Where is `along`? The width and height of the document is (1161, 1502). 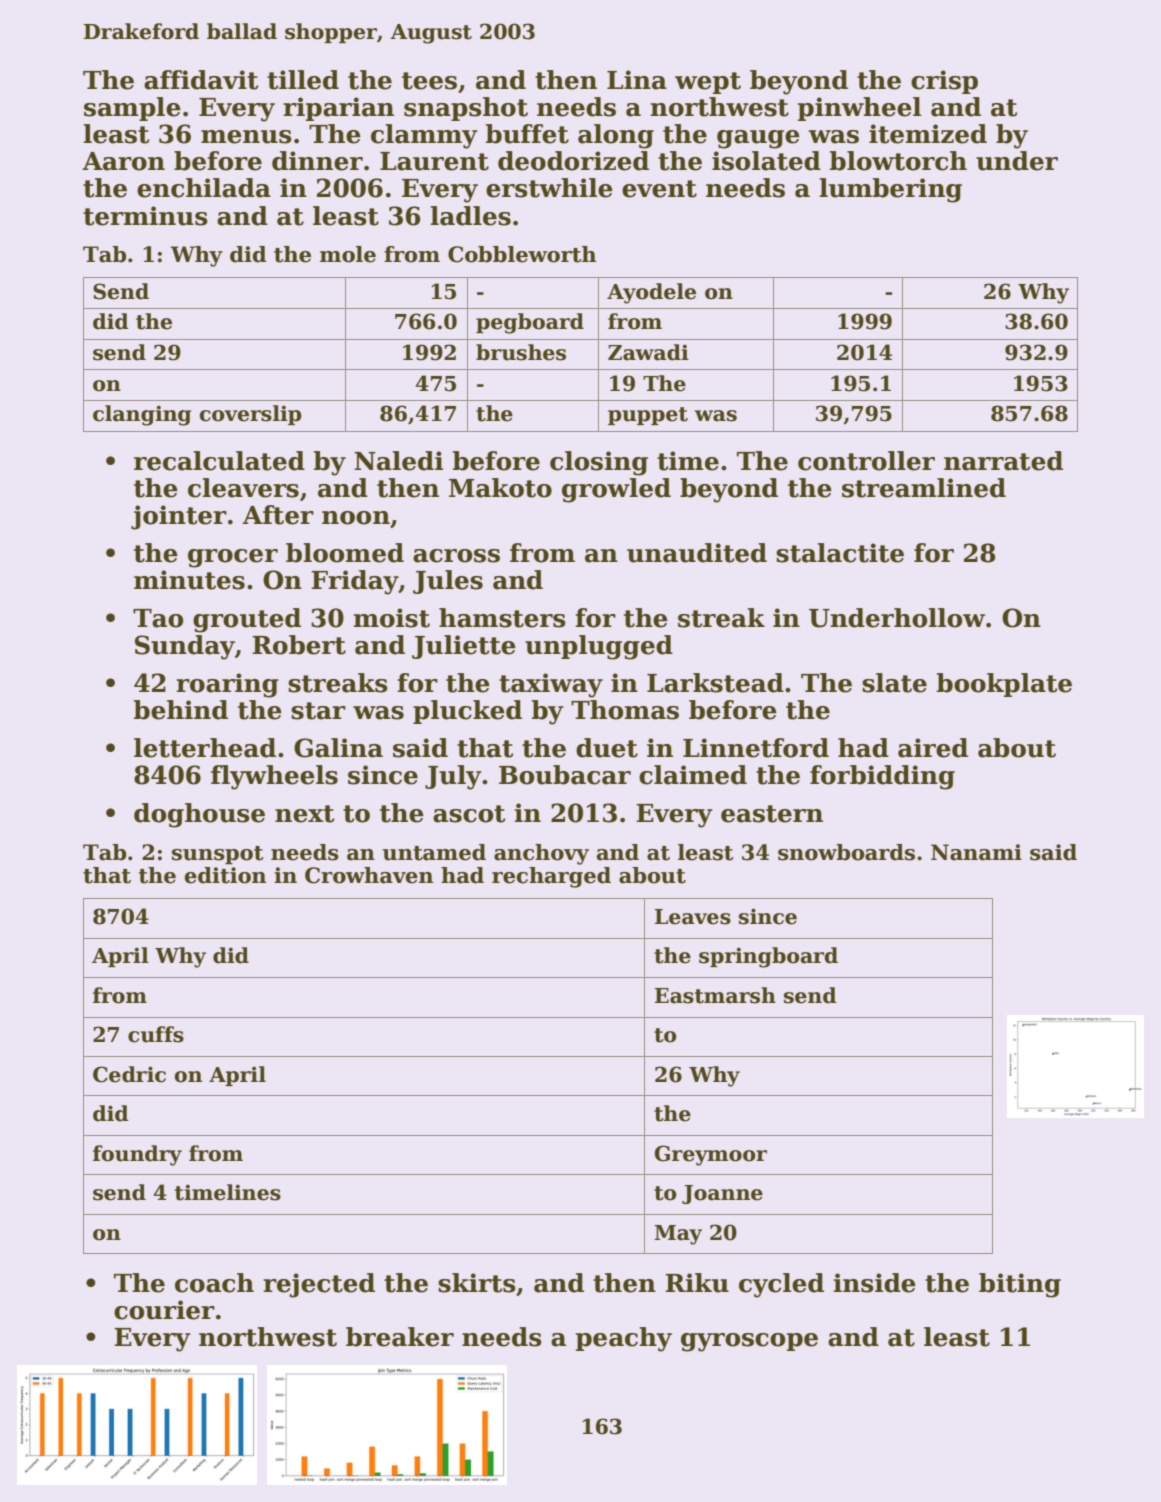
along is located at coordinates (616, 136).
